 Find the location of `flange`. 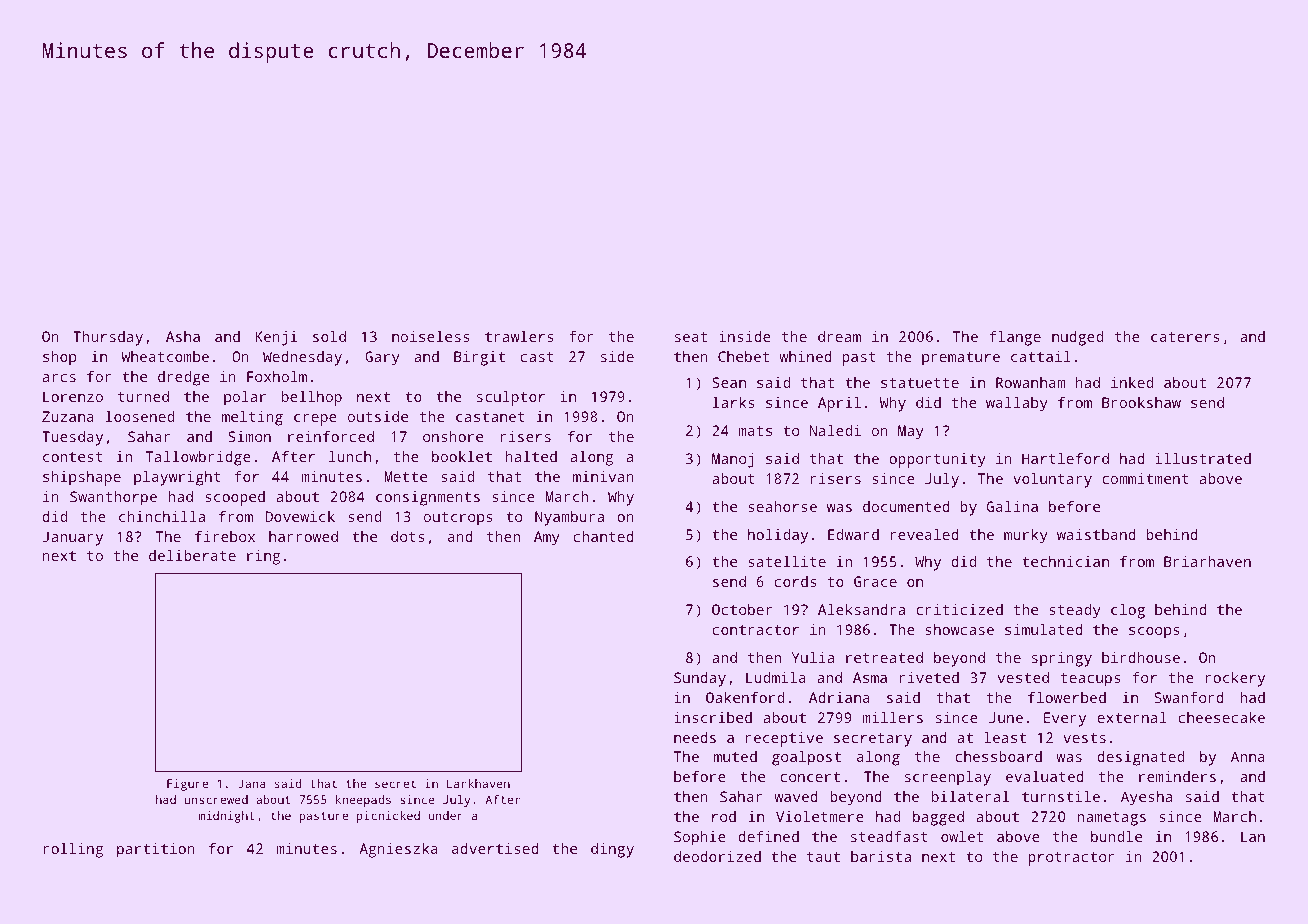

flange is located at coordinates (1015, 338).
